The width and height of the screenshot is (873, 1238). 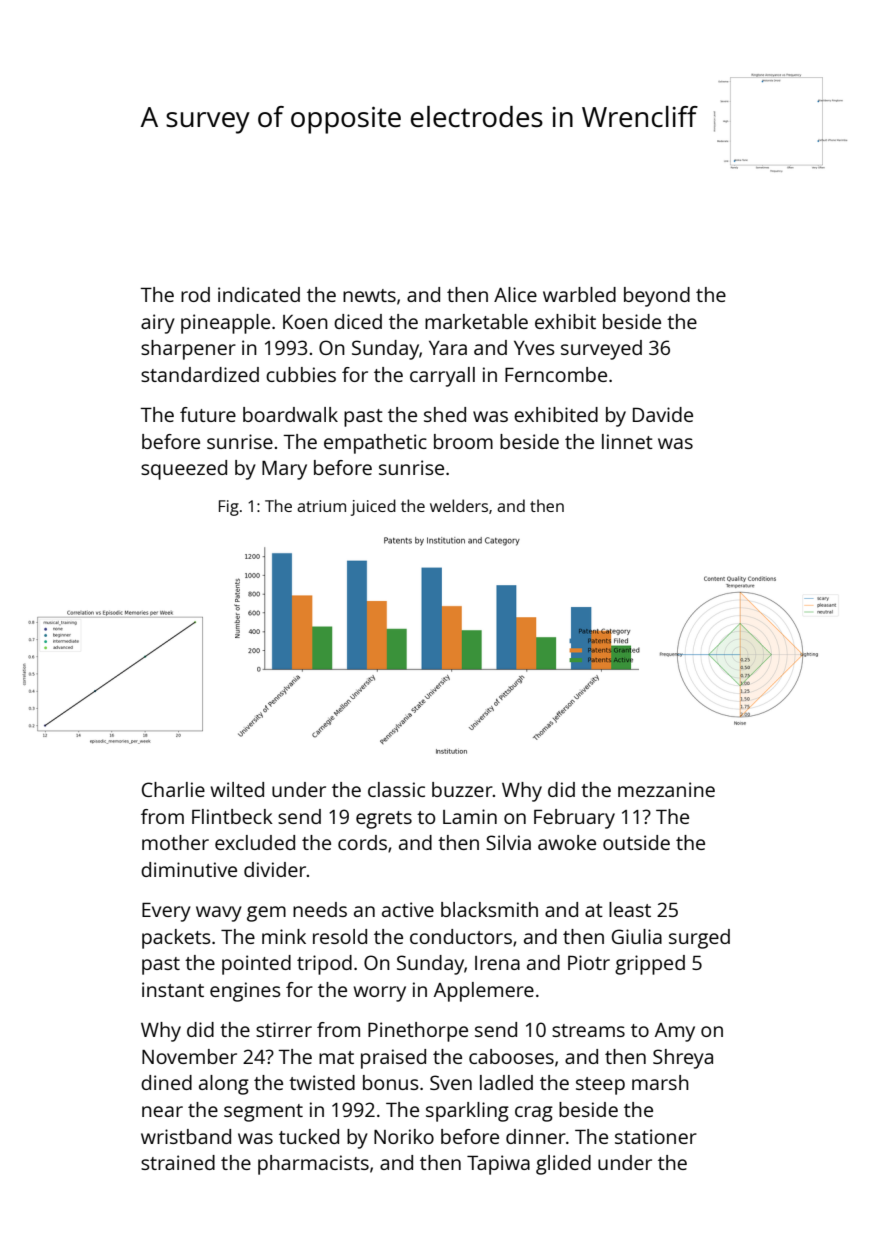 I want to click on mezzanine, so click(x=666, y=789).
